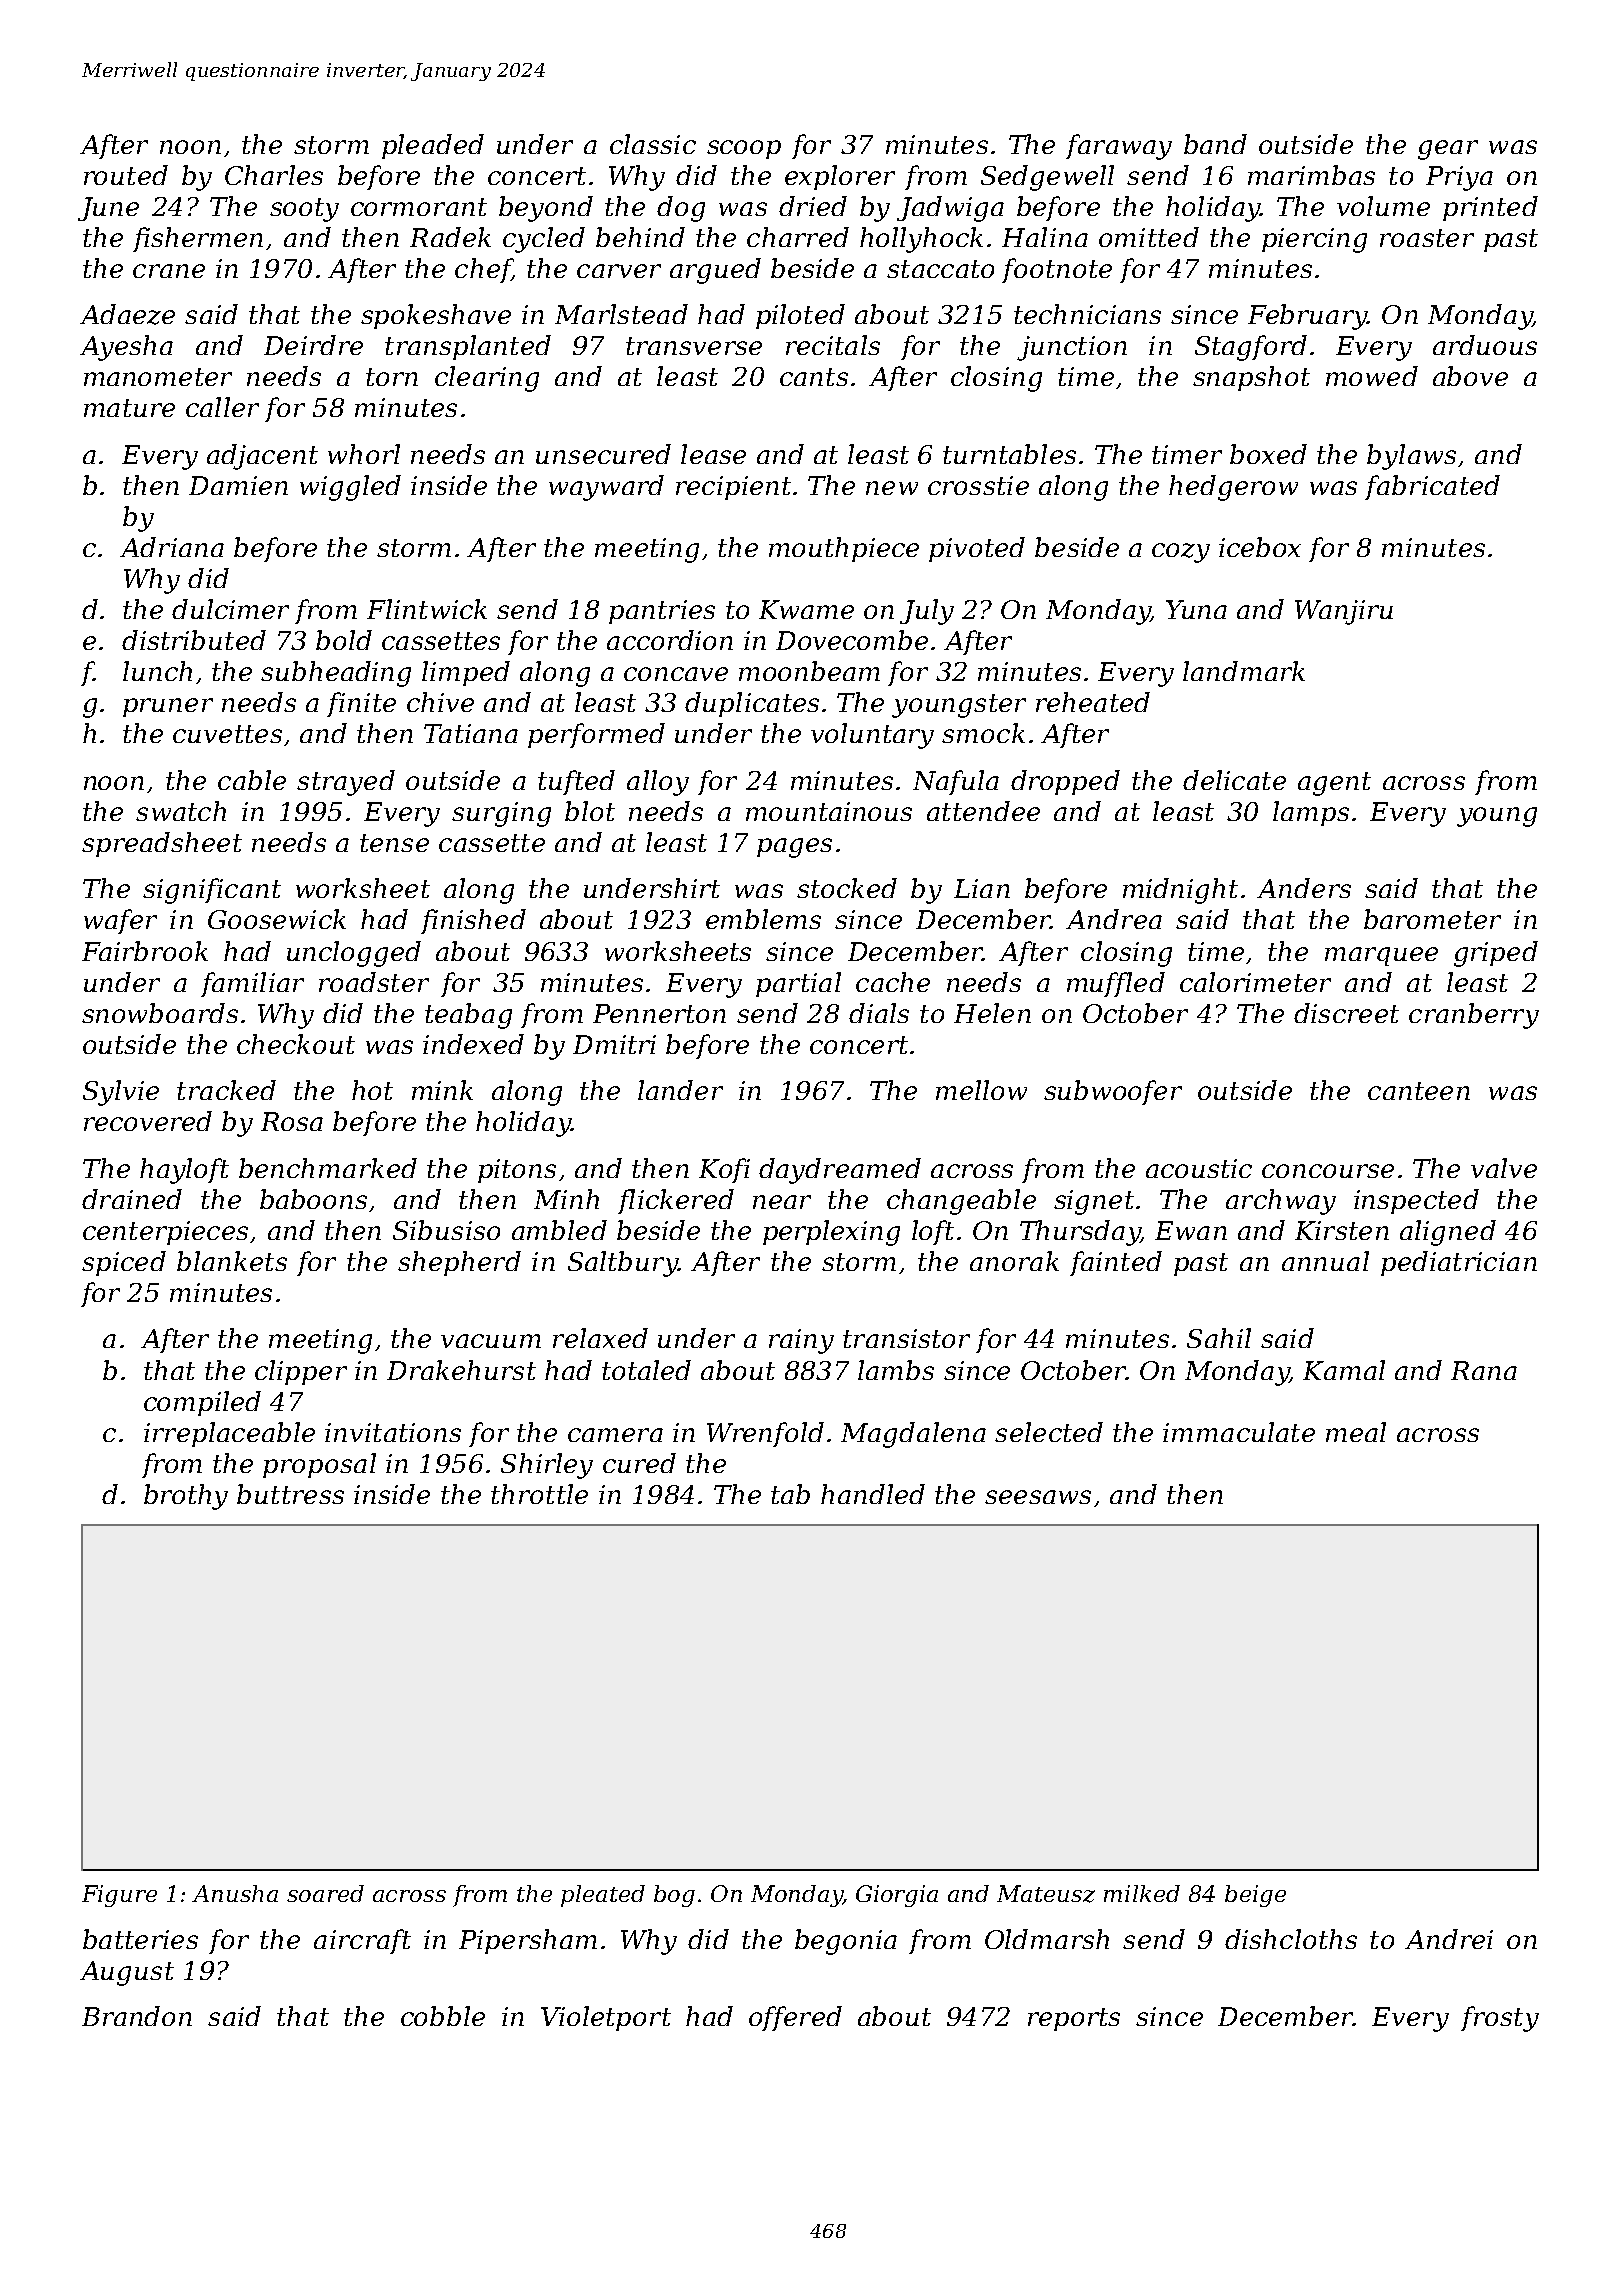 Image resolution: width=1620 pixels, height=2292 pixels. I want to click on Kwame, so click(806, 609).
